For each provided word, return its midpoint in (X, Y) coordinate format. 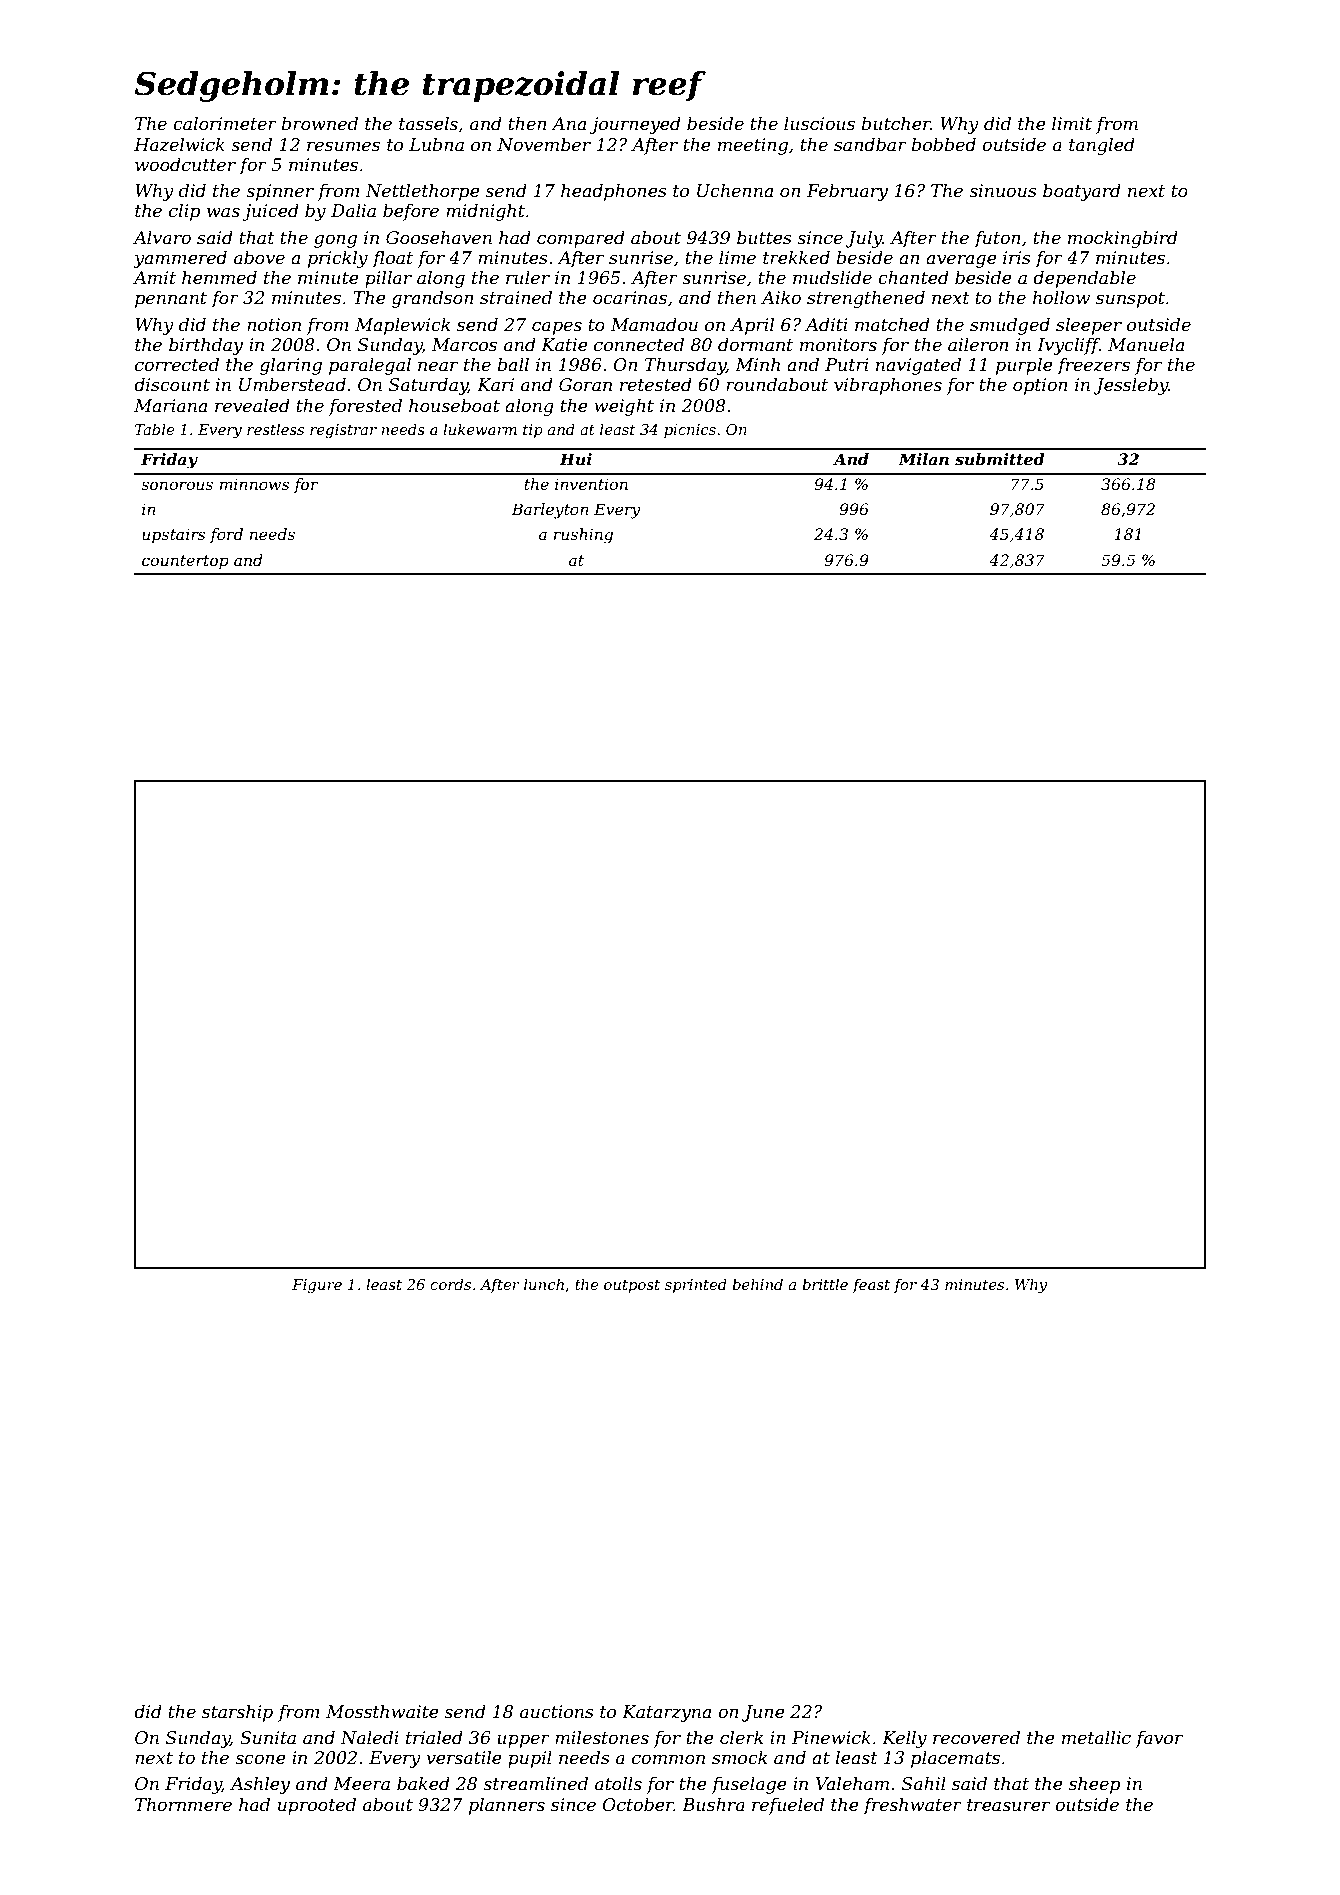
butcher (896, 123)
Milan (923, 459)
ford (226, 535)
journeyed (635, 125)
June (763, 1713)
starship (237, 1713)
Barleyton (550, 511)
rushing (583, 536)
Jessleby (1131, 386)
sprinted (696, 1285)
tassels (428, 123)
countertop (185, 562)
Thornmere (183, 1804)
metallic (1096, 1737)
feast (871, 1286)
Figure (317, 1286)
